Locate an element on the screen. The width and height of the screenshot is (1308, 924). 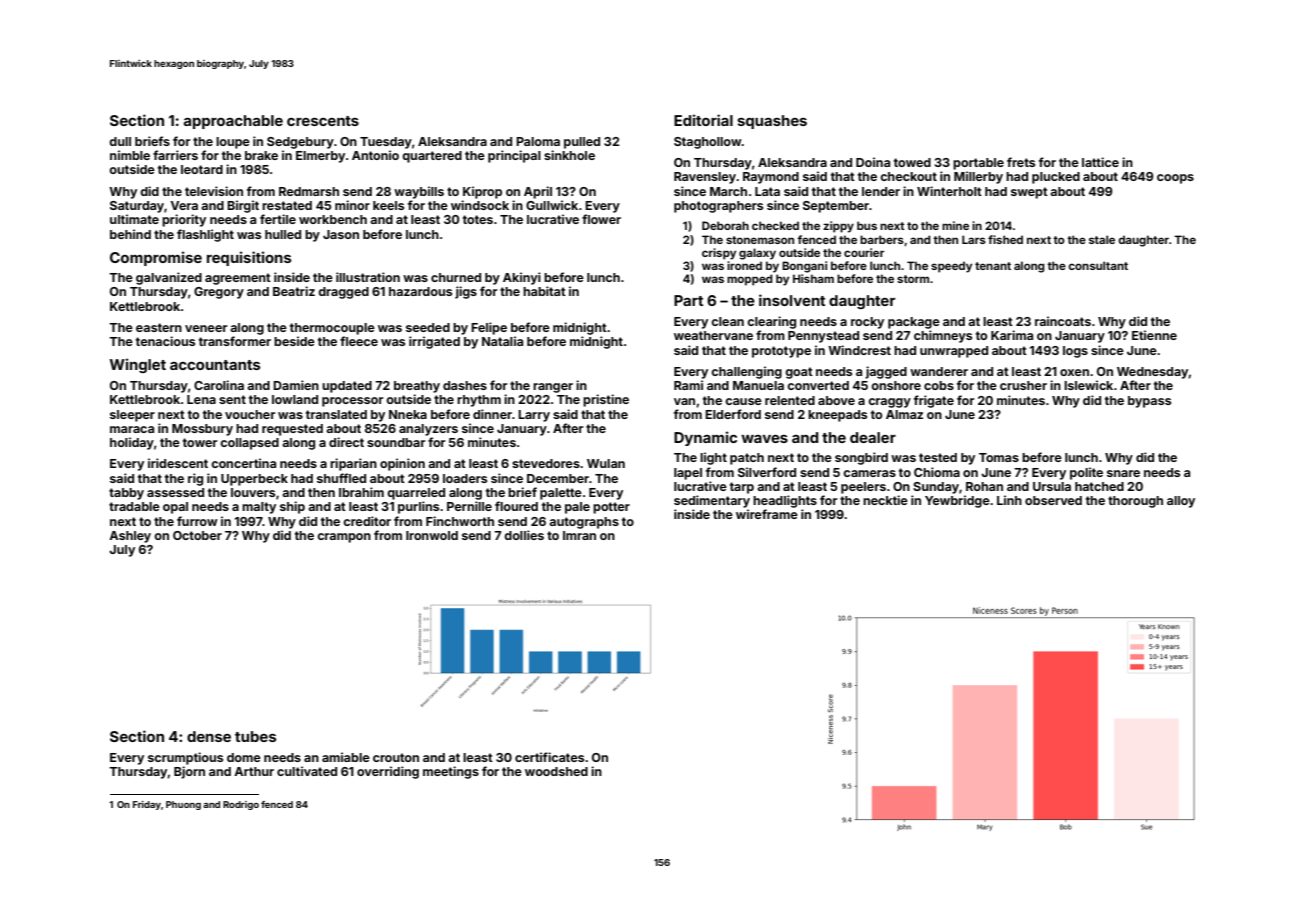
observed is located at coordinates (1053, 500).
